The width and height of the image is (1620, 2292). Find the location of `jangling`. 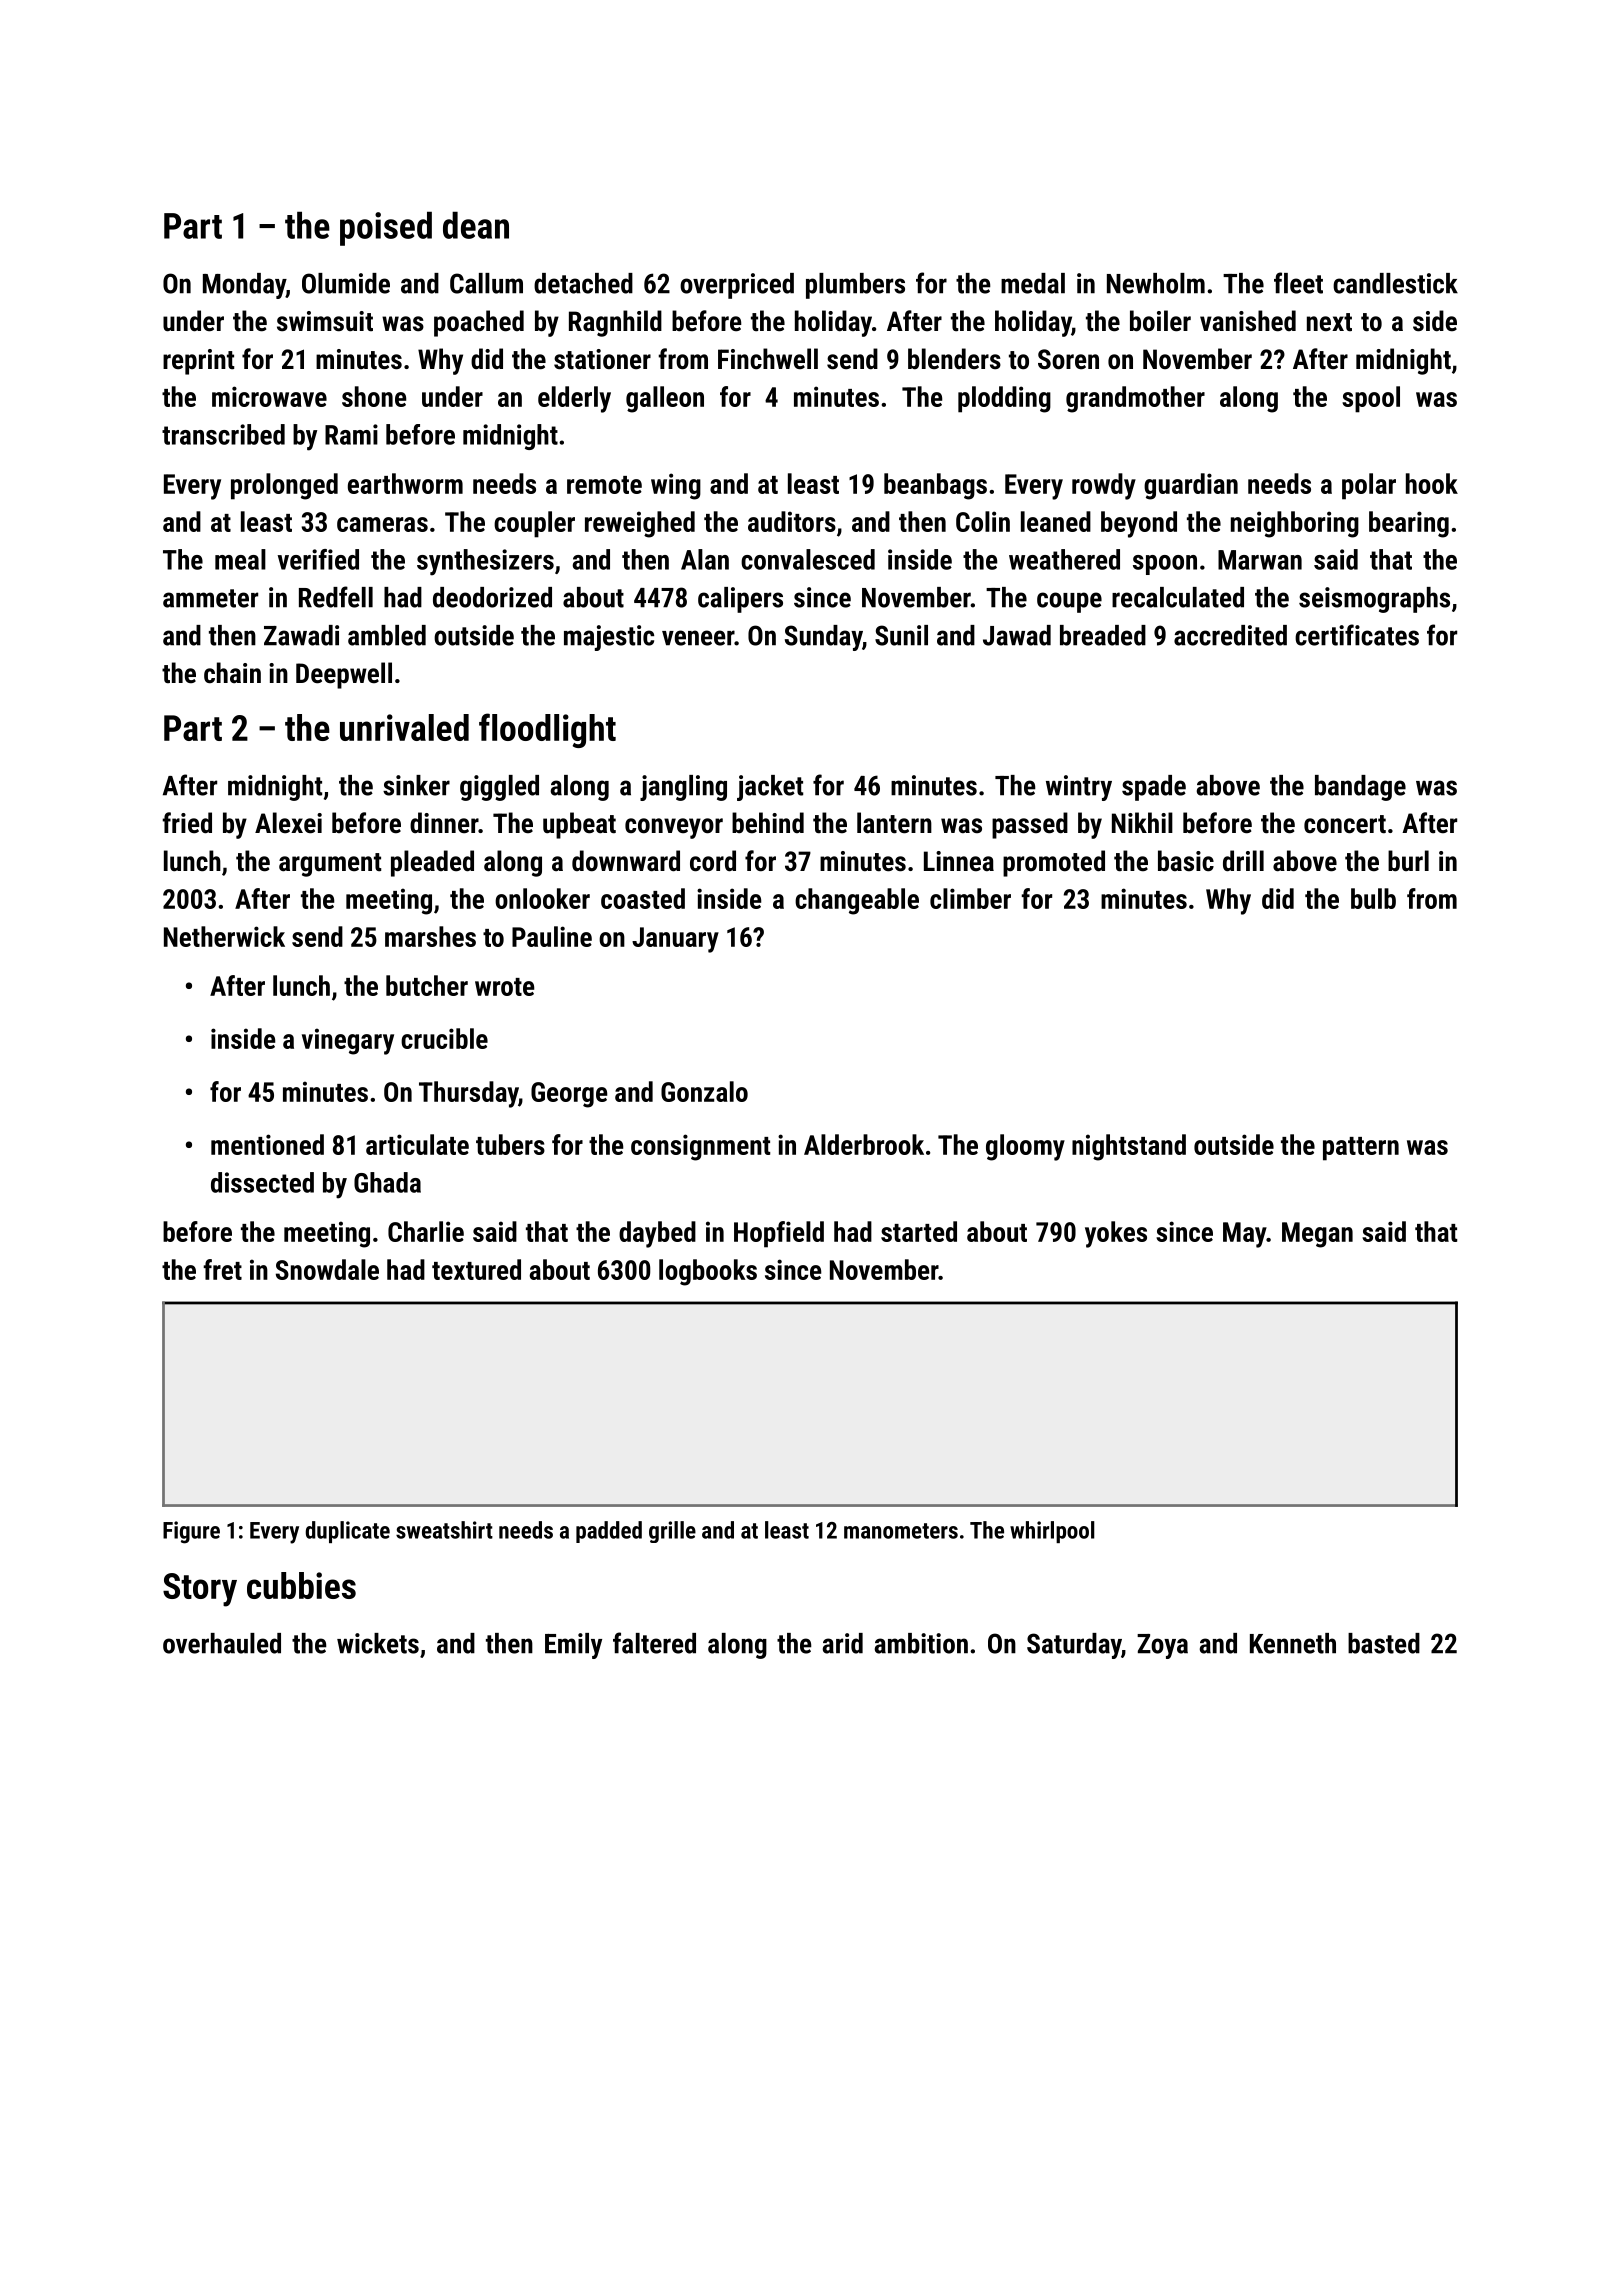

jangling is located at coordinates (683, 788).
